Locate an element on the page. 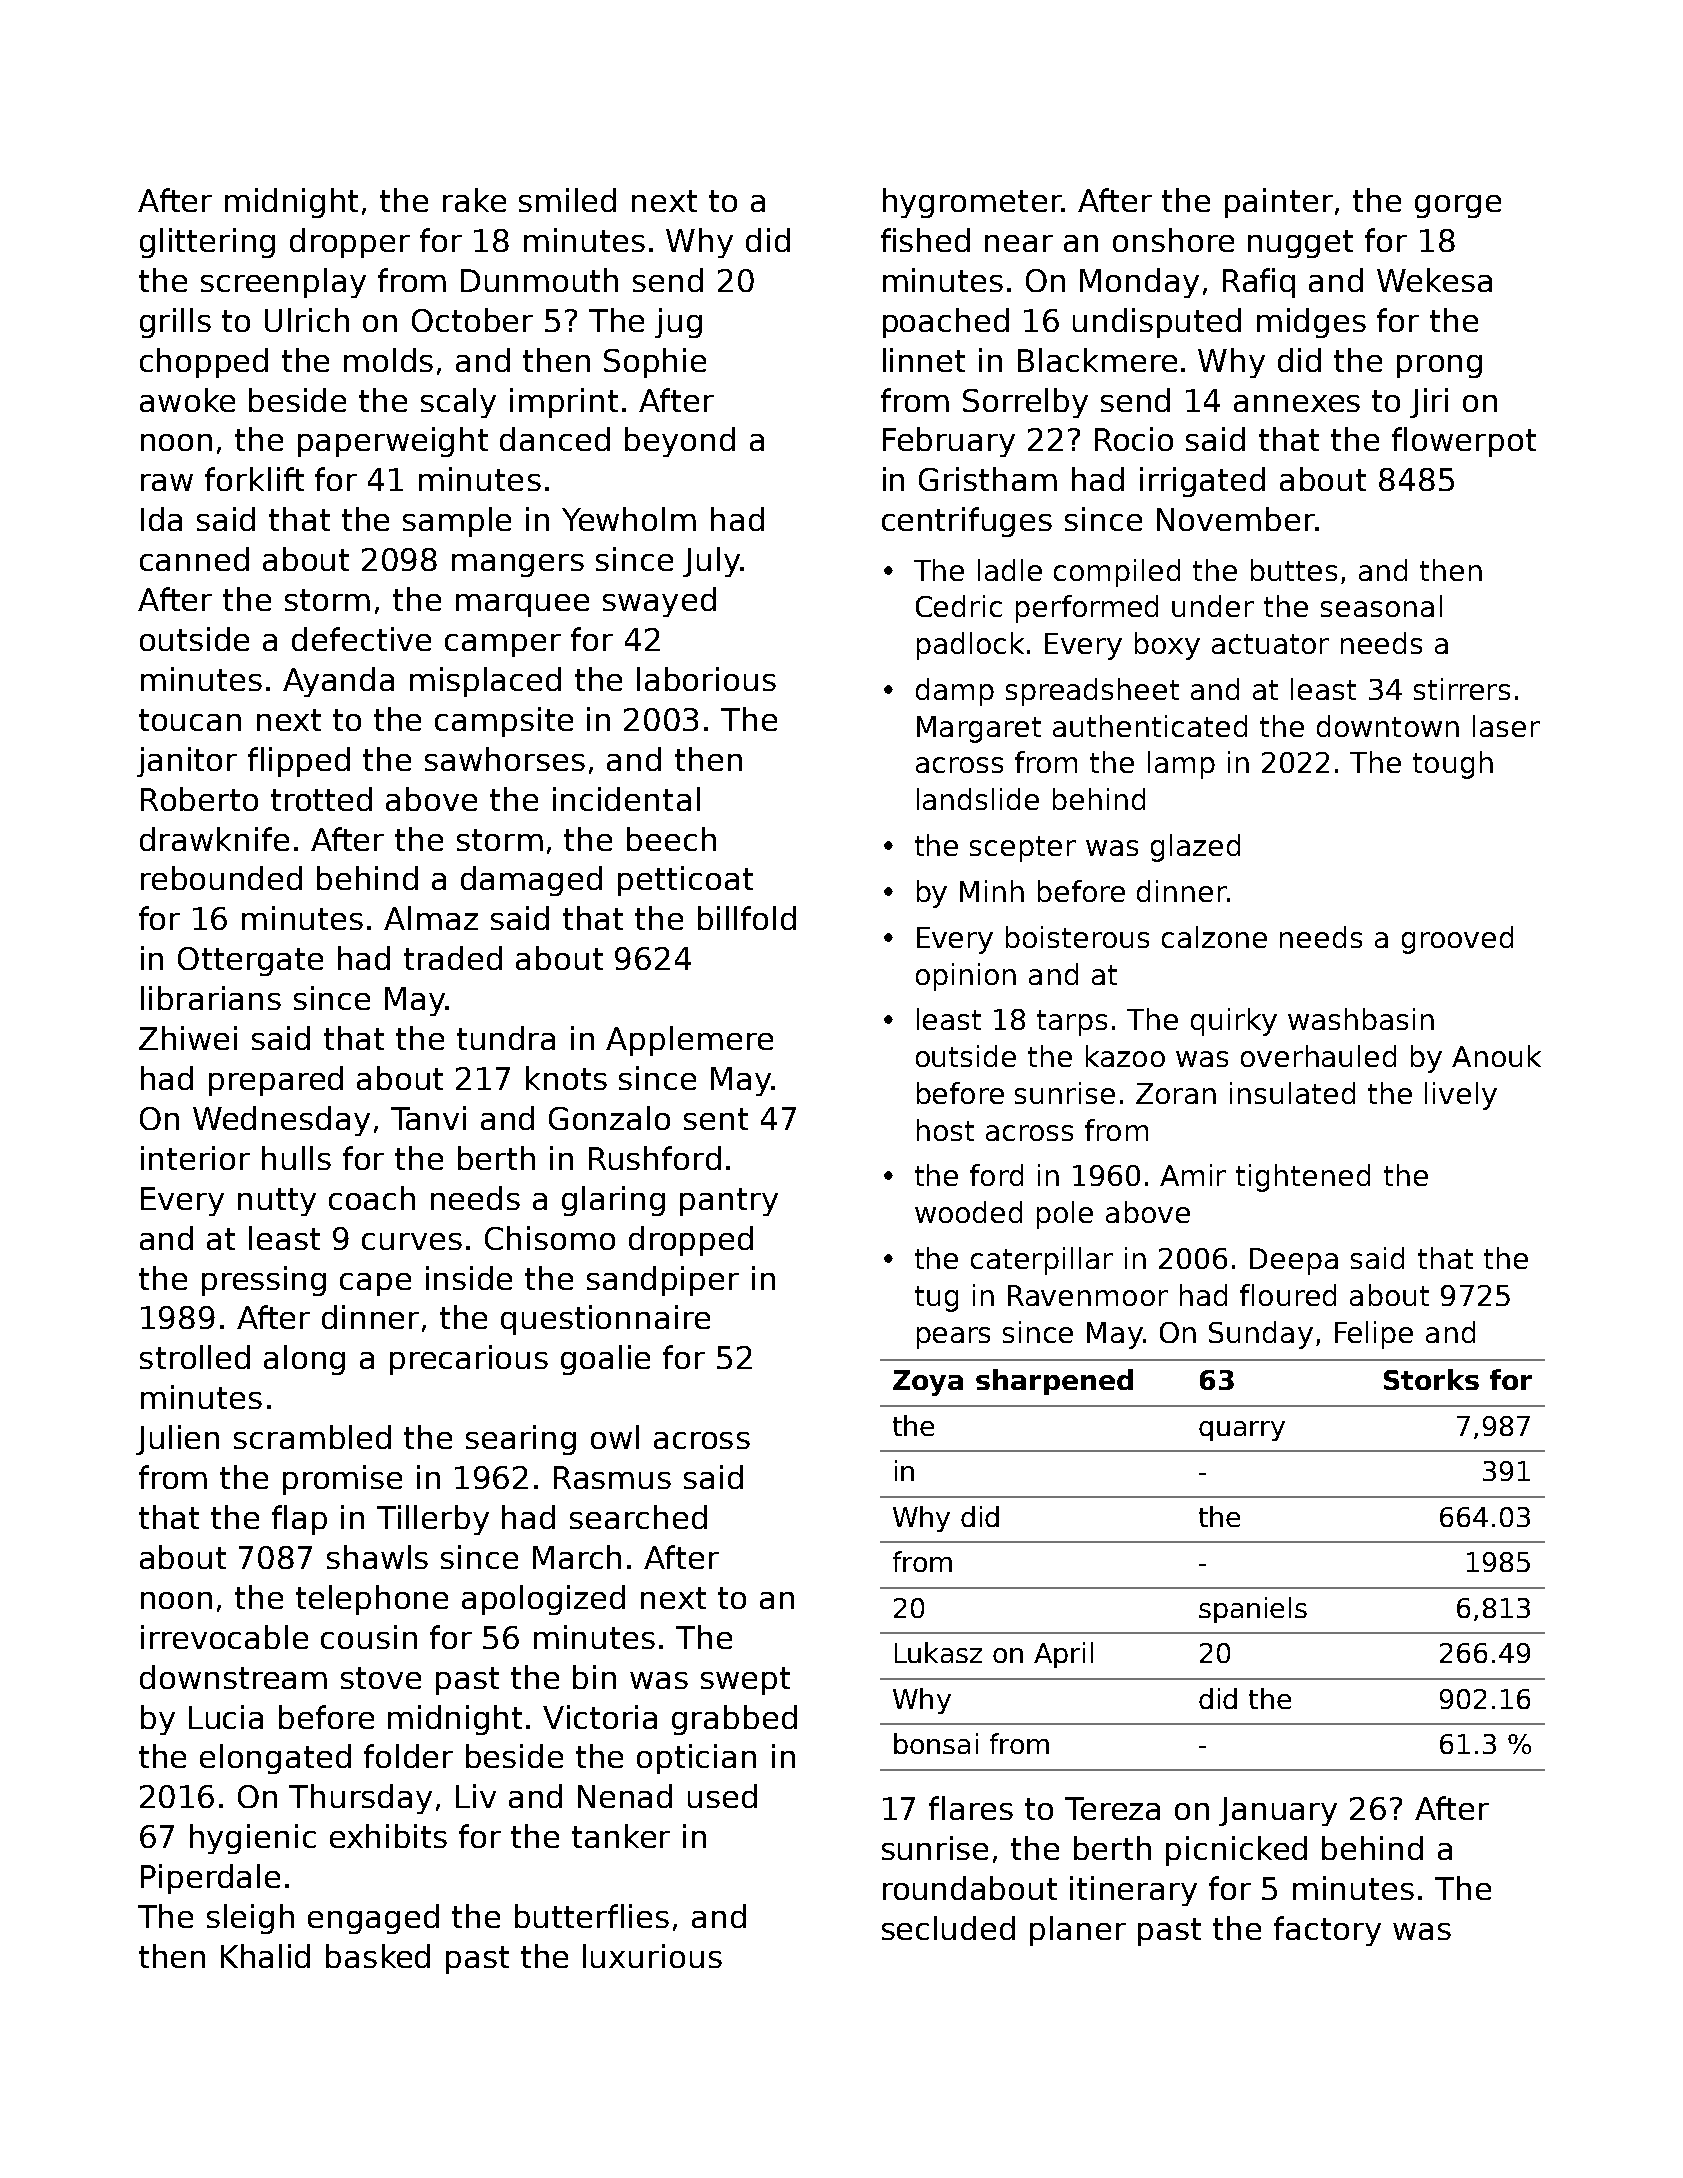  trotted is located at coordinates (321, 799).
